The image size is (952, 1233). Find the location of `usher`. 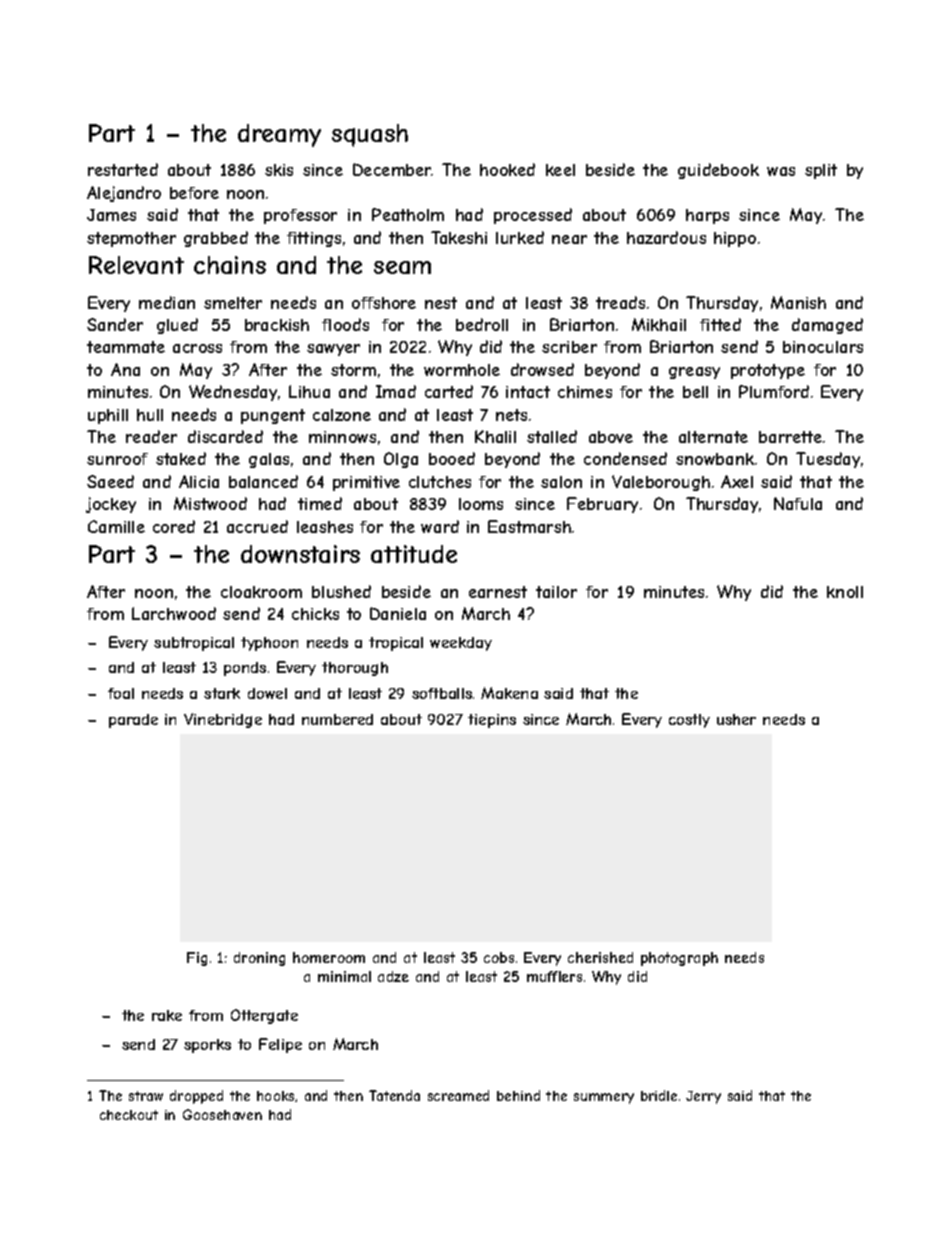

usher is located at coordinates (736, 719).
